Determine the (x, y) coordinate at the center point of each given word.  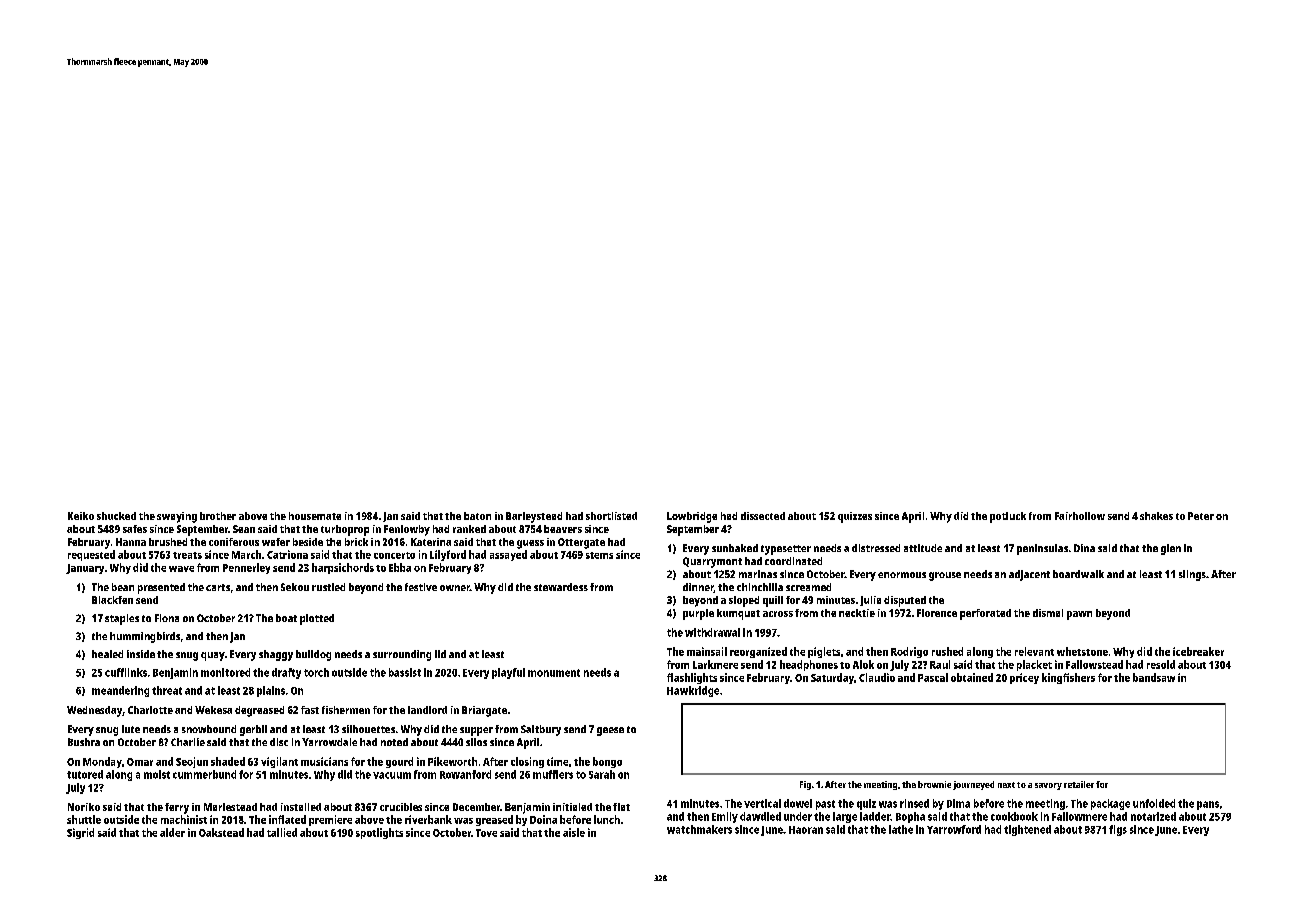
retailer (1079, 784)
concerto (394, 555)
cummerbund (204, 774)
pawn (1079, 615)
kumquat (738, 614)
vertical (762, 803)
